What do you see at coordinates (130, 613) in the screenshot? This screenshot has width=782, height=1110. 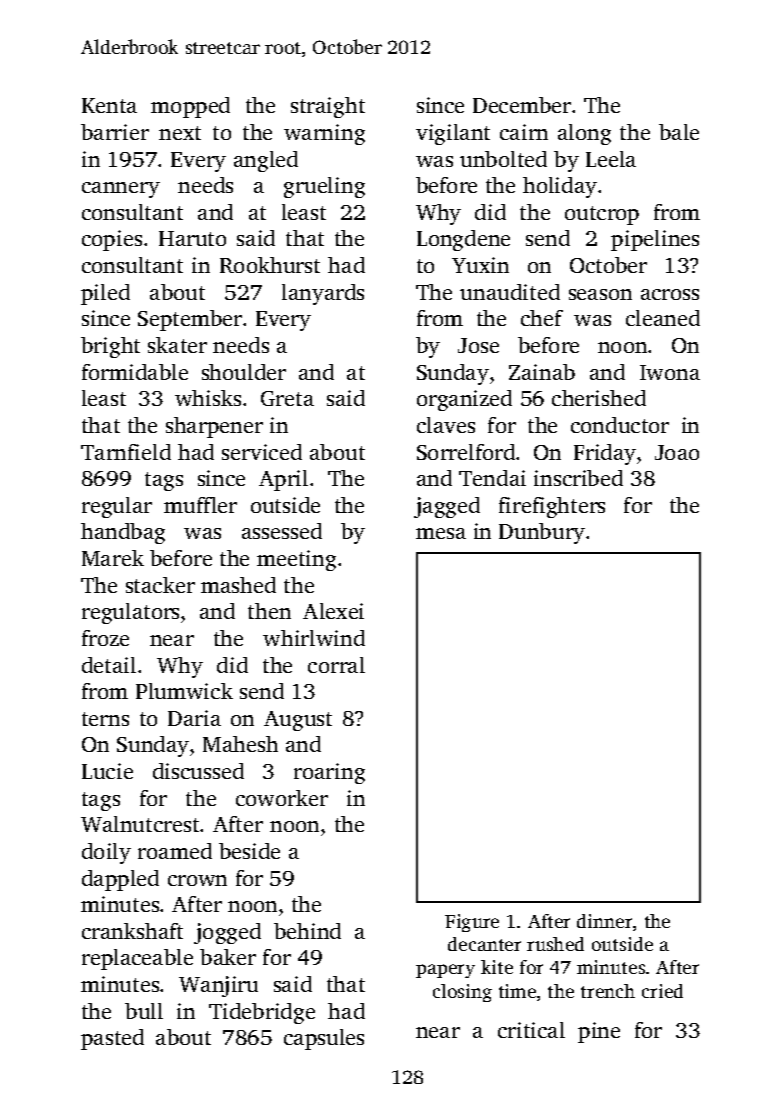 I see `regulators` at bounding box center [130, 613].
